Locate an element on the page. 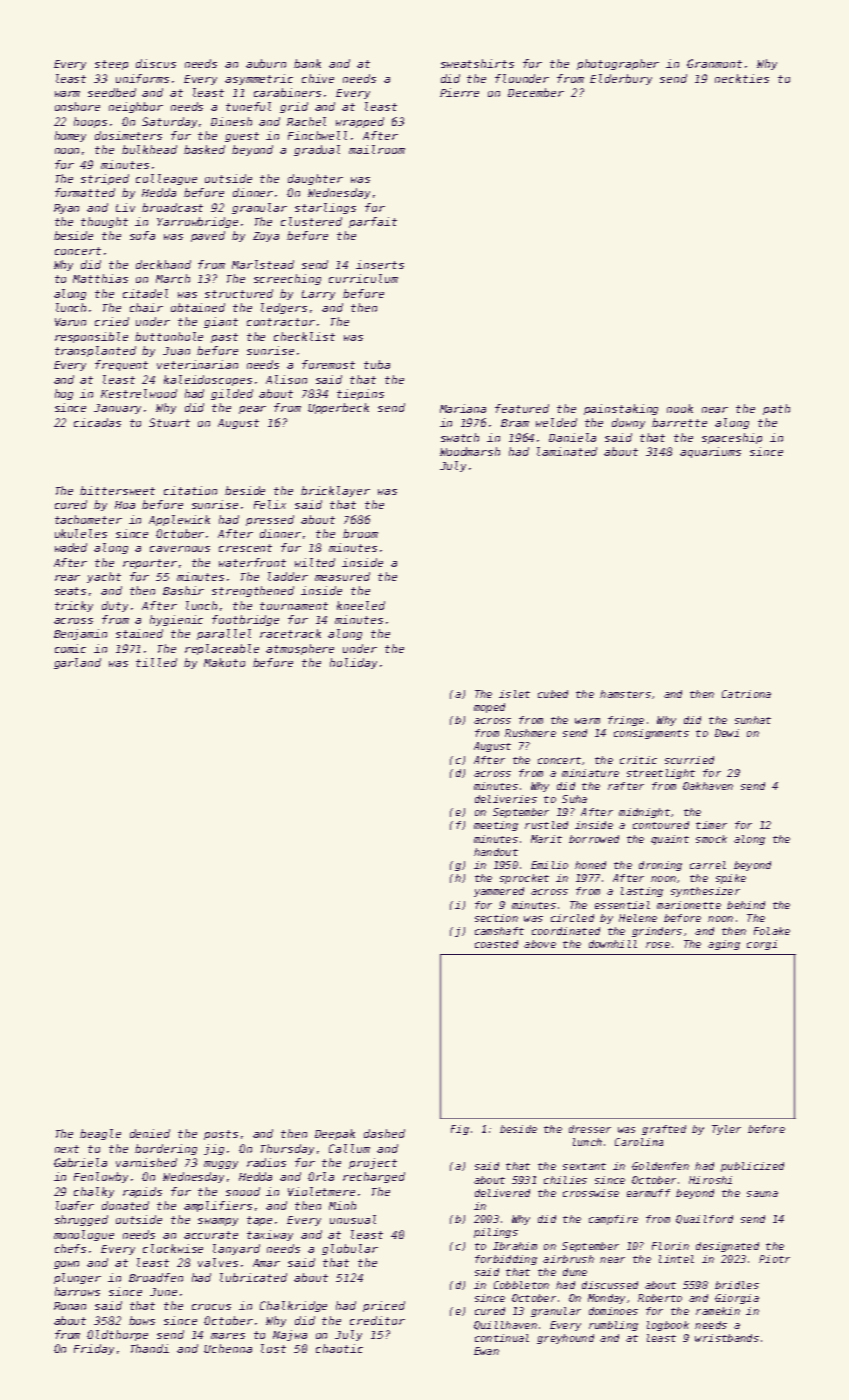 This document has height=1400, width=849. Woodmarsh is located at coordinates (470, 451).
